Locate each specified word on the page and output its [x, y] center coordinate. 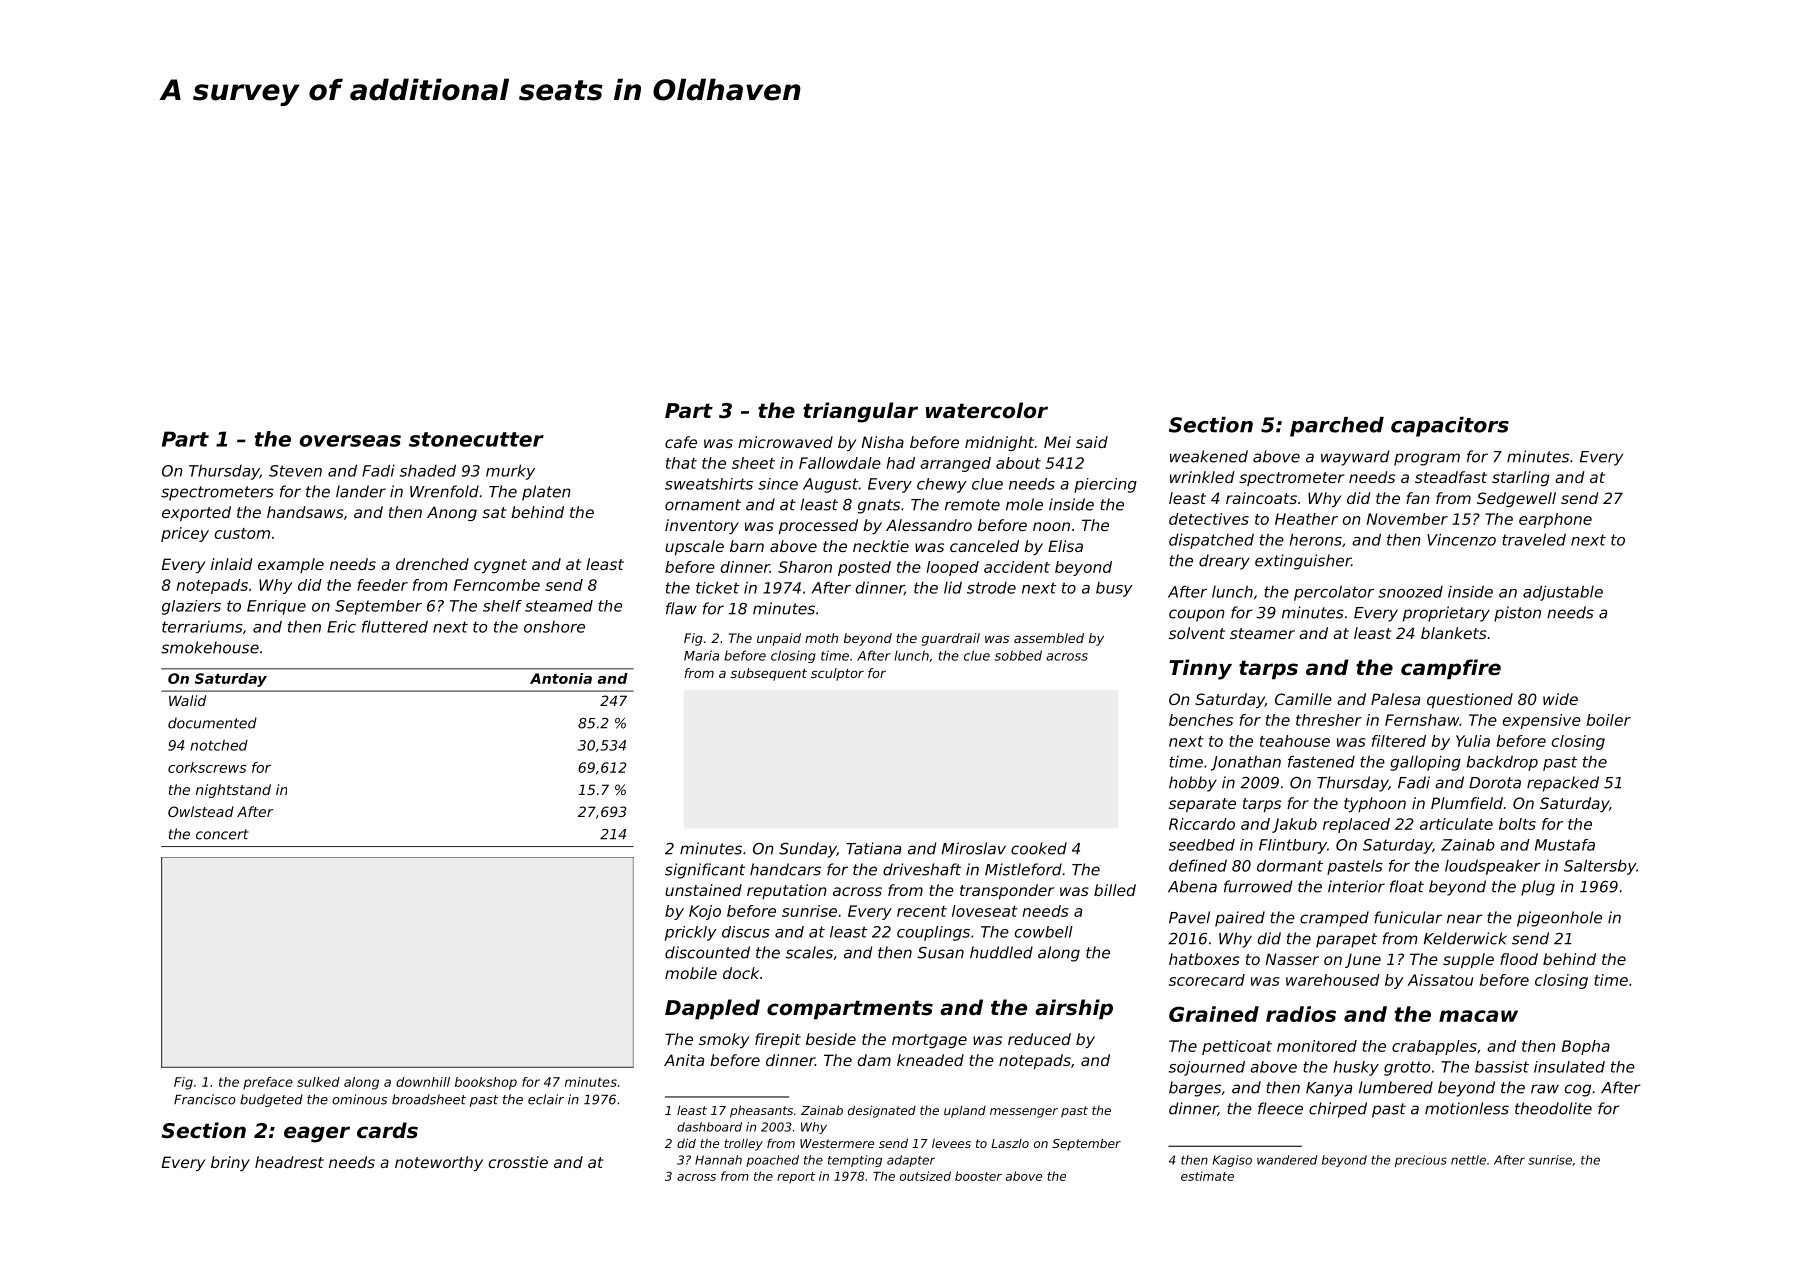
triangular [860, 412]
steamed [559, 606]
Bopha [1586, 1047]
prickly [691, 933]
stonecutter [476, 439]
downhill [423, 1082]
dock [741, 973]
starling [1521, 478]
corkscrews [207, 767]
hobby [1193, 784]
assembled [1049, 638]
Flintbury [1293, 846]
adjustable [1563, 593]
